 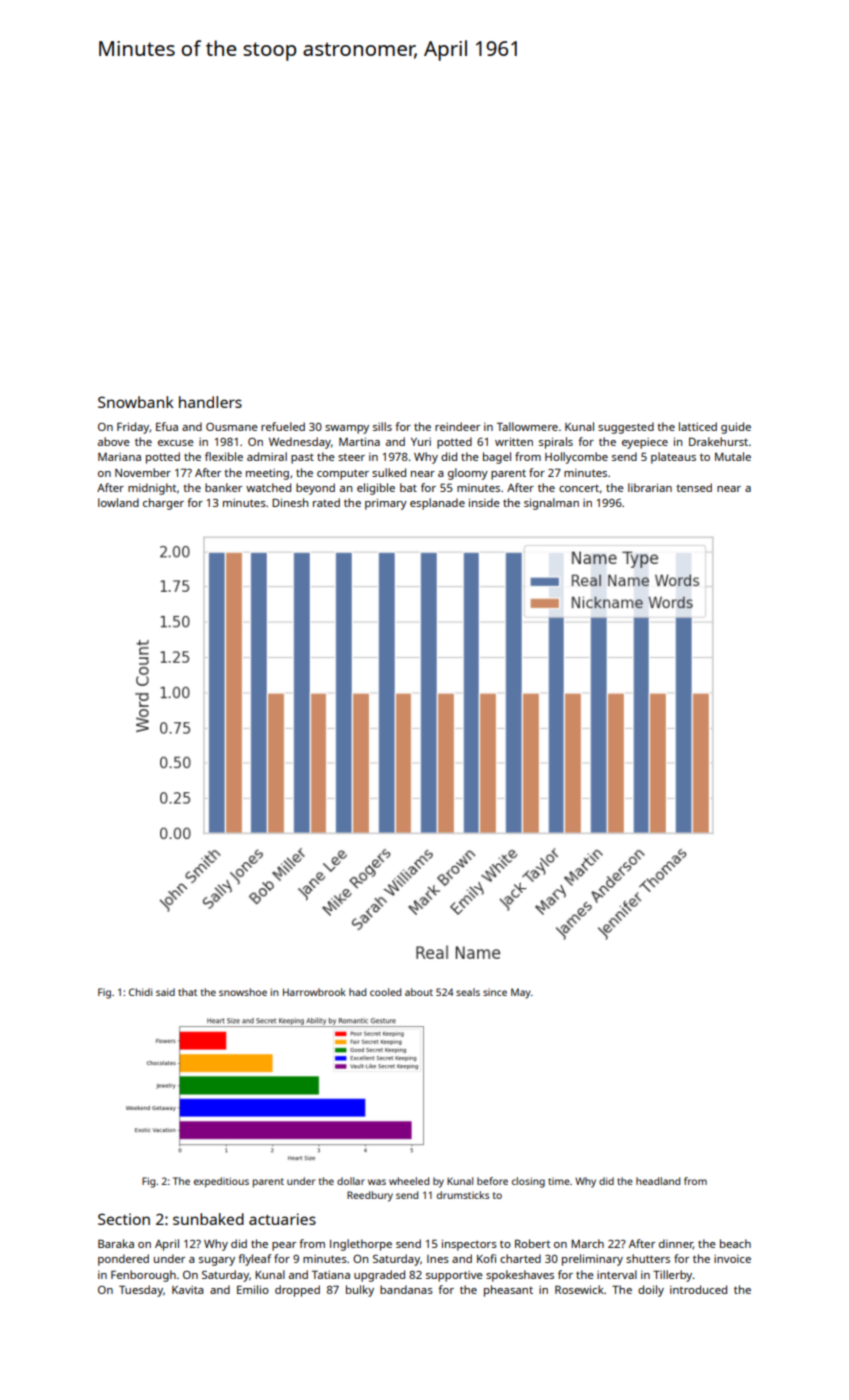 What do you see at coordinates (114, 441) in the screenshot?
I see `above` at bounding box center [114, 441].
